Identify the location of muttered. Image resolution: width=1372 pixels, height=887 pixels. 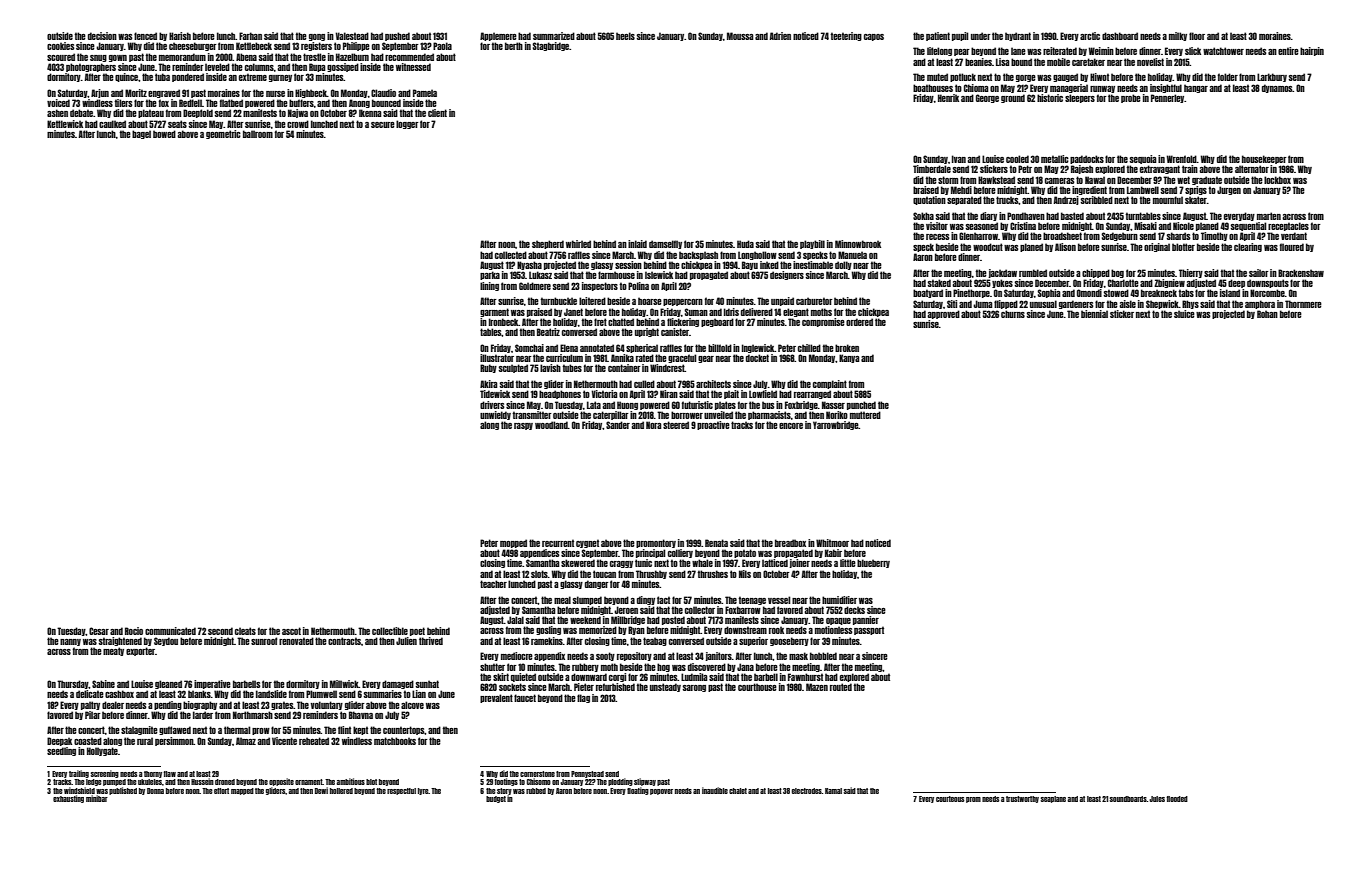
(865, 415).
